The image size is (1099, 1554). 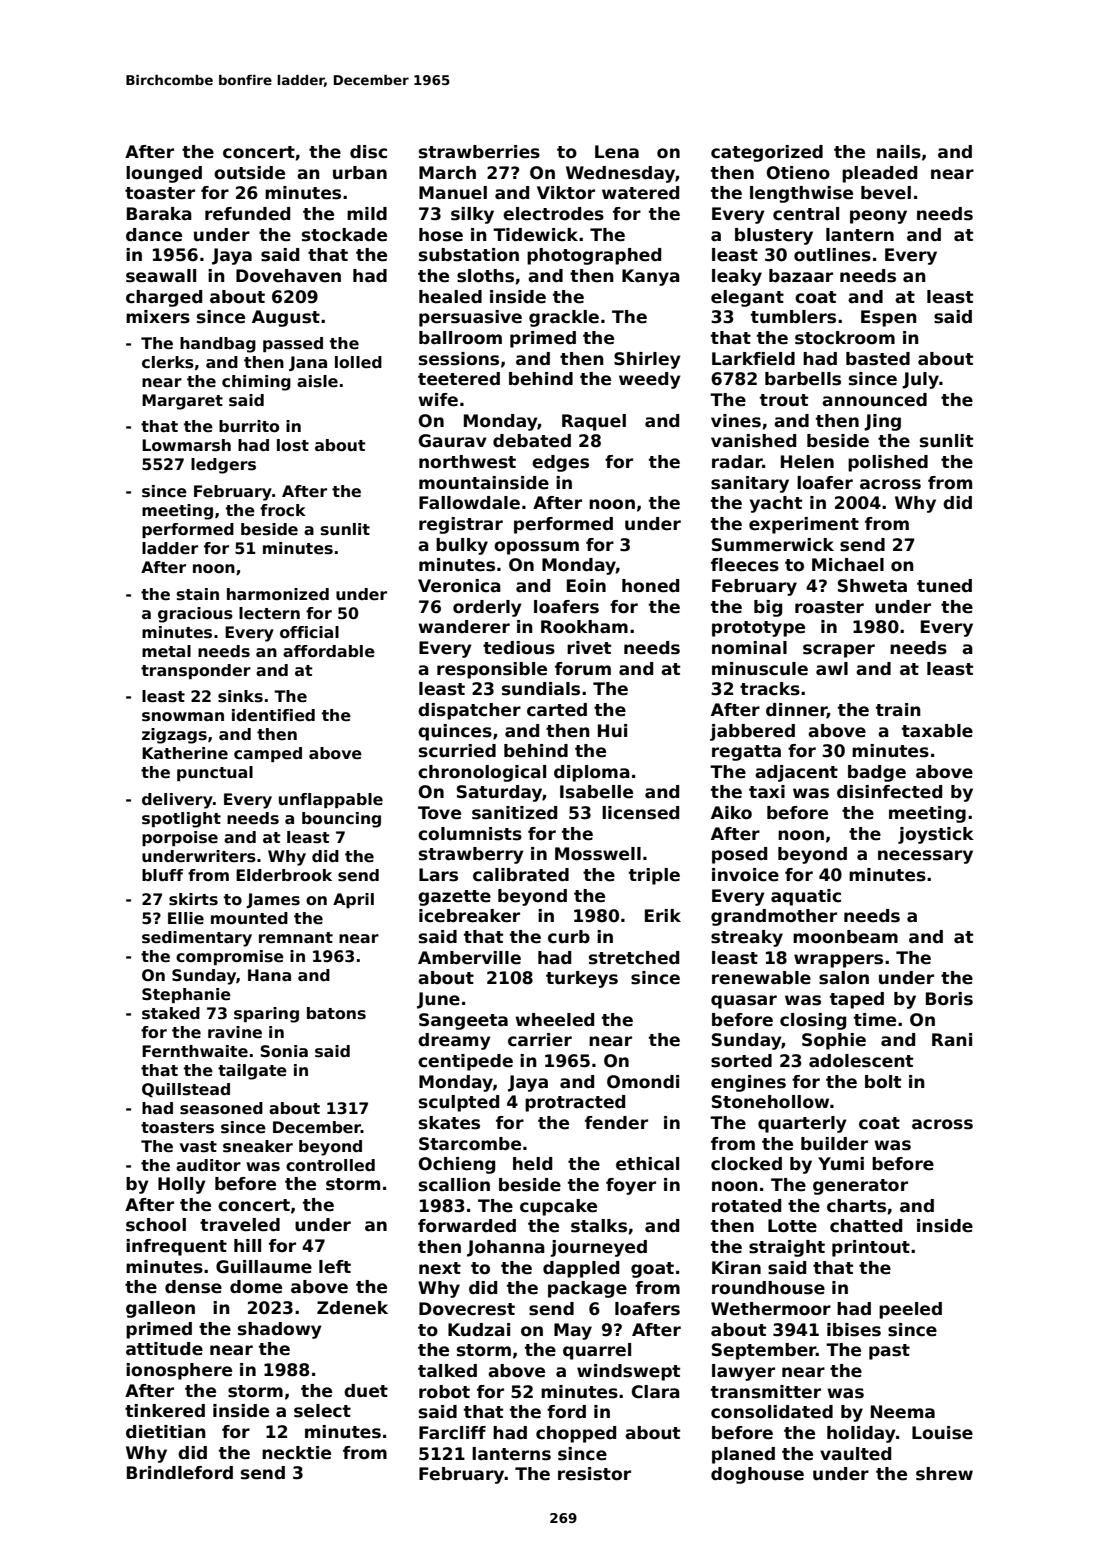 I want to click on chronological, so click(x=482, y=773).
